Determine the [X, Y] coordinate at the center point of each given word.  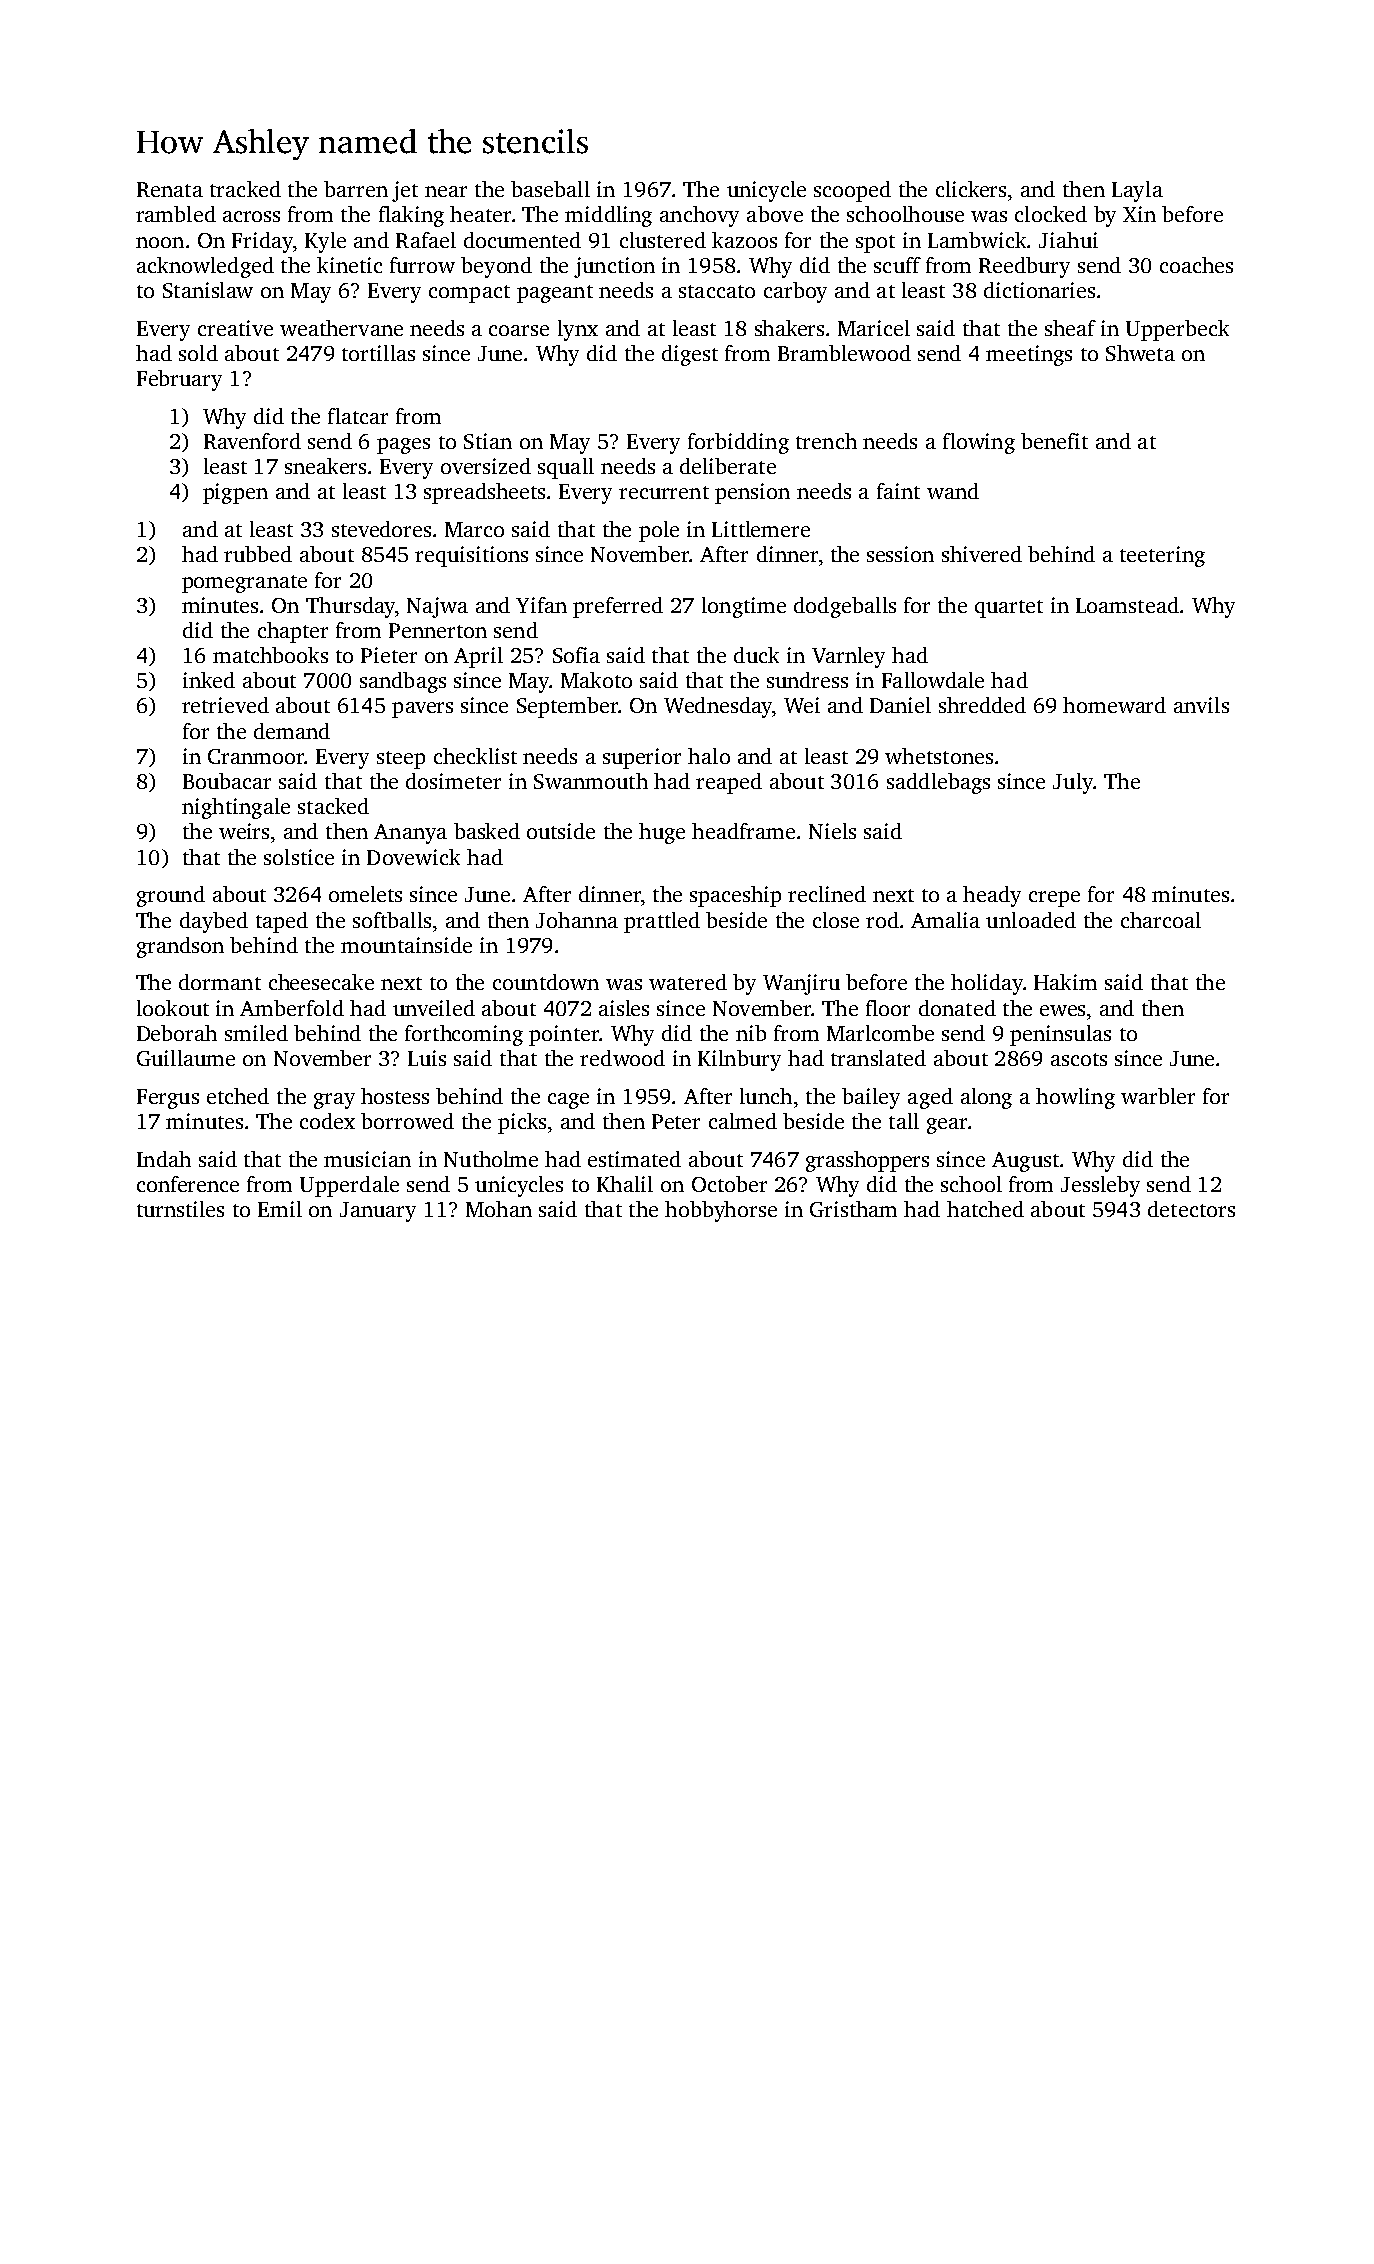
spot [875, 244]
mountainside [406, 945]
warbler [1158, 1096]
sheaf [1070, 328]
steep [401, 760]
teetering [1162, 556]
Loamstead [1127, 605]
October [729, 1184]
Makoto [596, 680]
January [378, 1212]
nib [751, 1033]
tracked [245, 189]
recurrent [664, 492]
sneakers [325, 466]
